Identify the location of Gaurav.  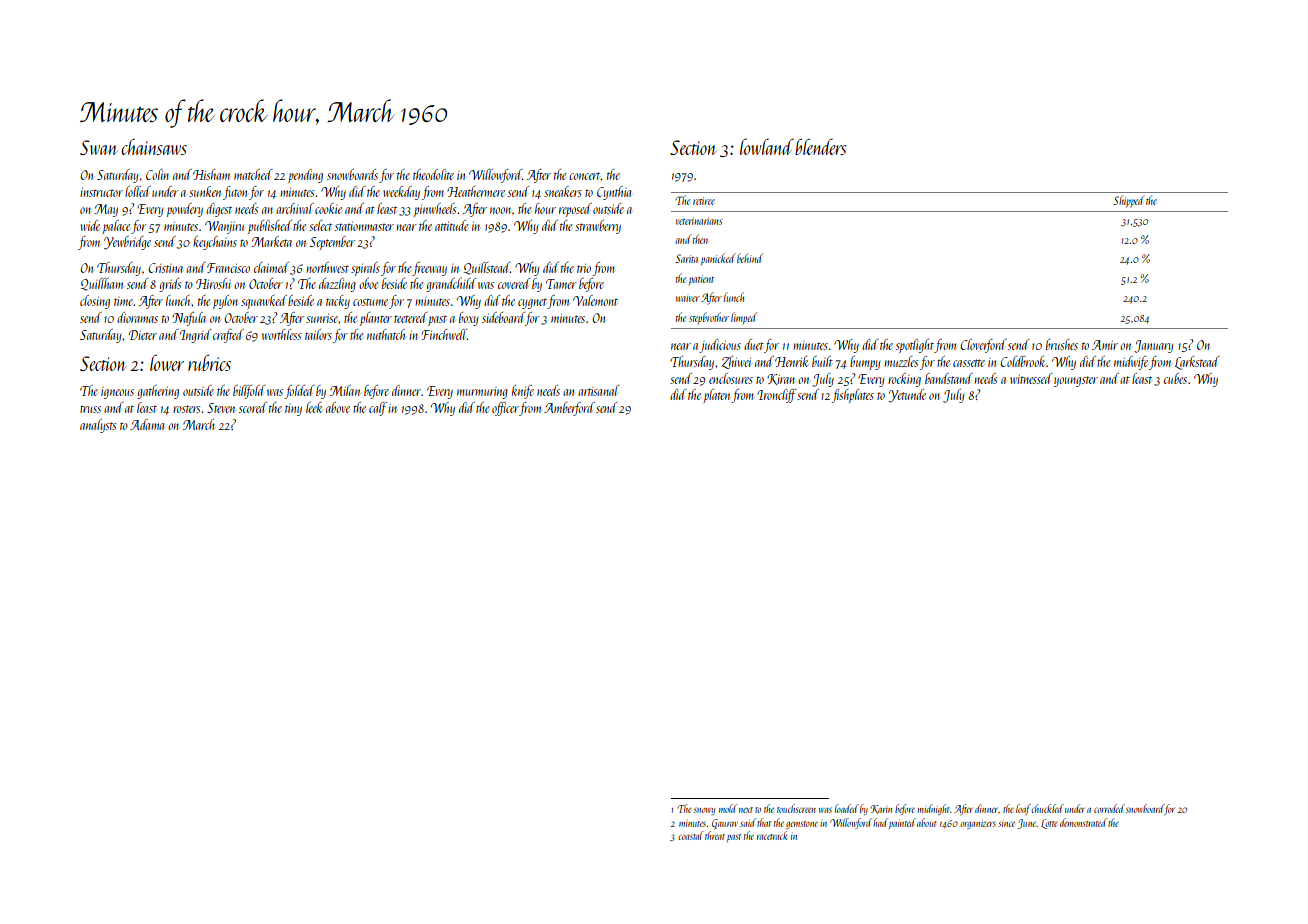
(725, 824).
